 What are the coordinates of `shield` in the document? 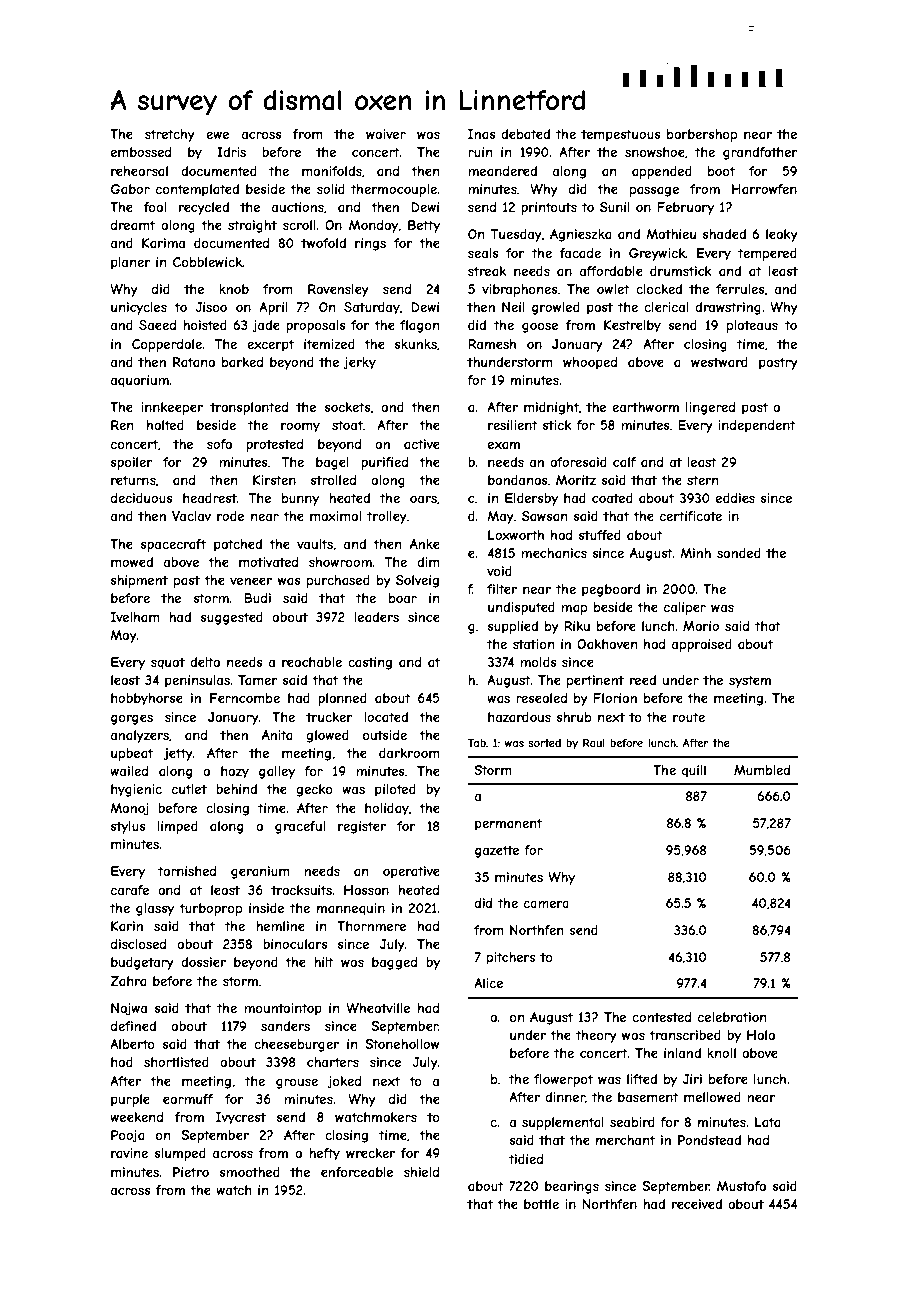 It's located at (421, 1172).
